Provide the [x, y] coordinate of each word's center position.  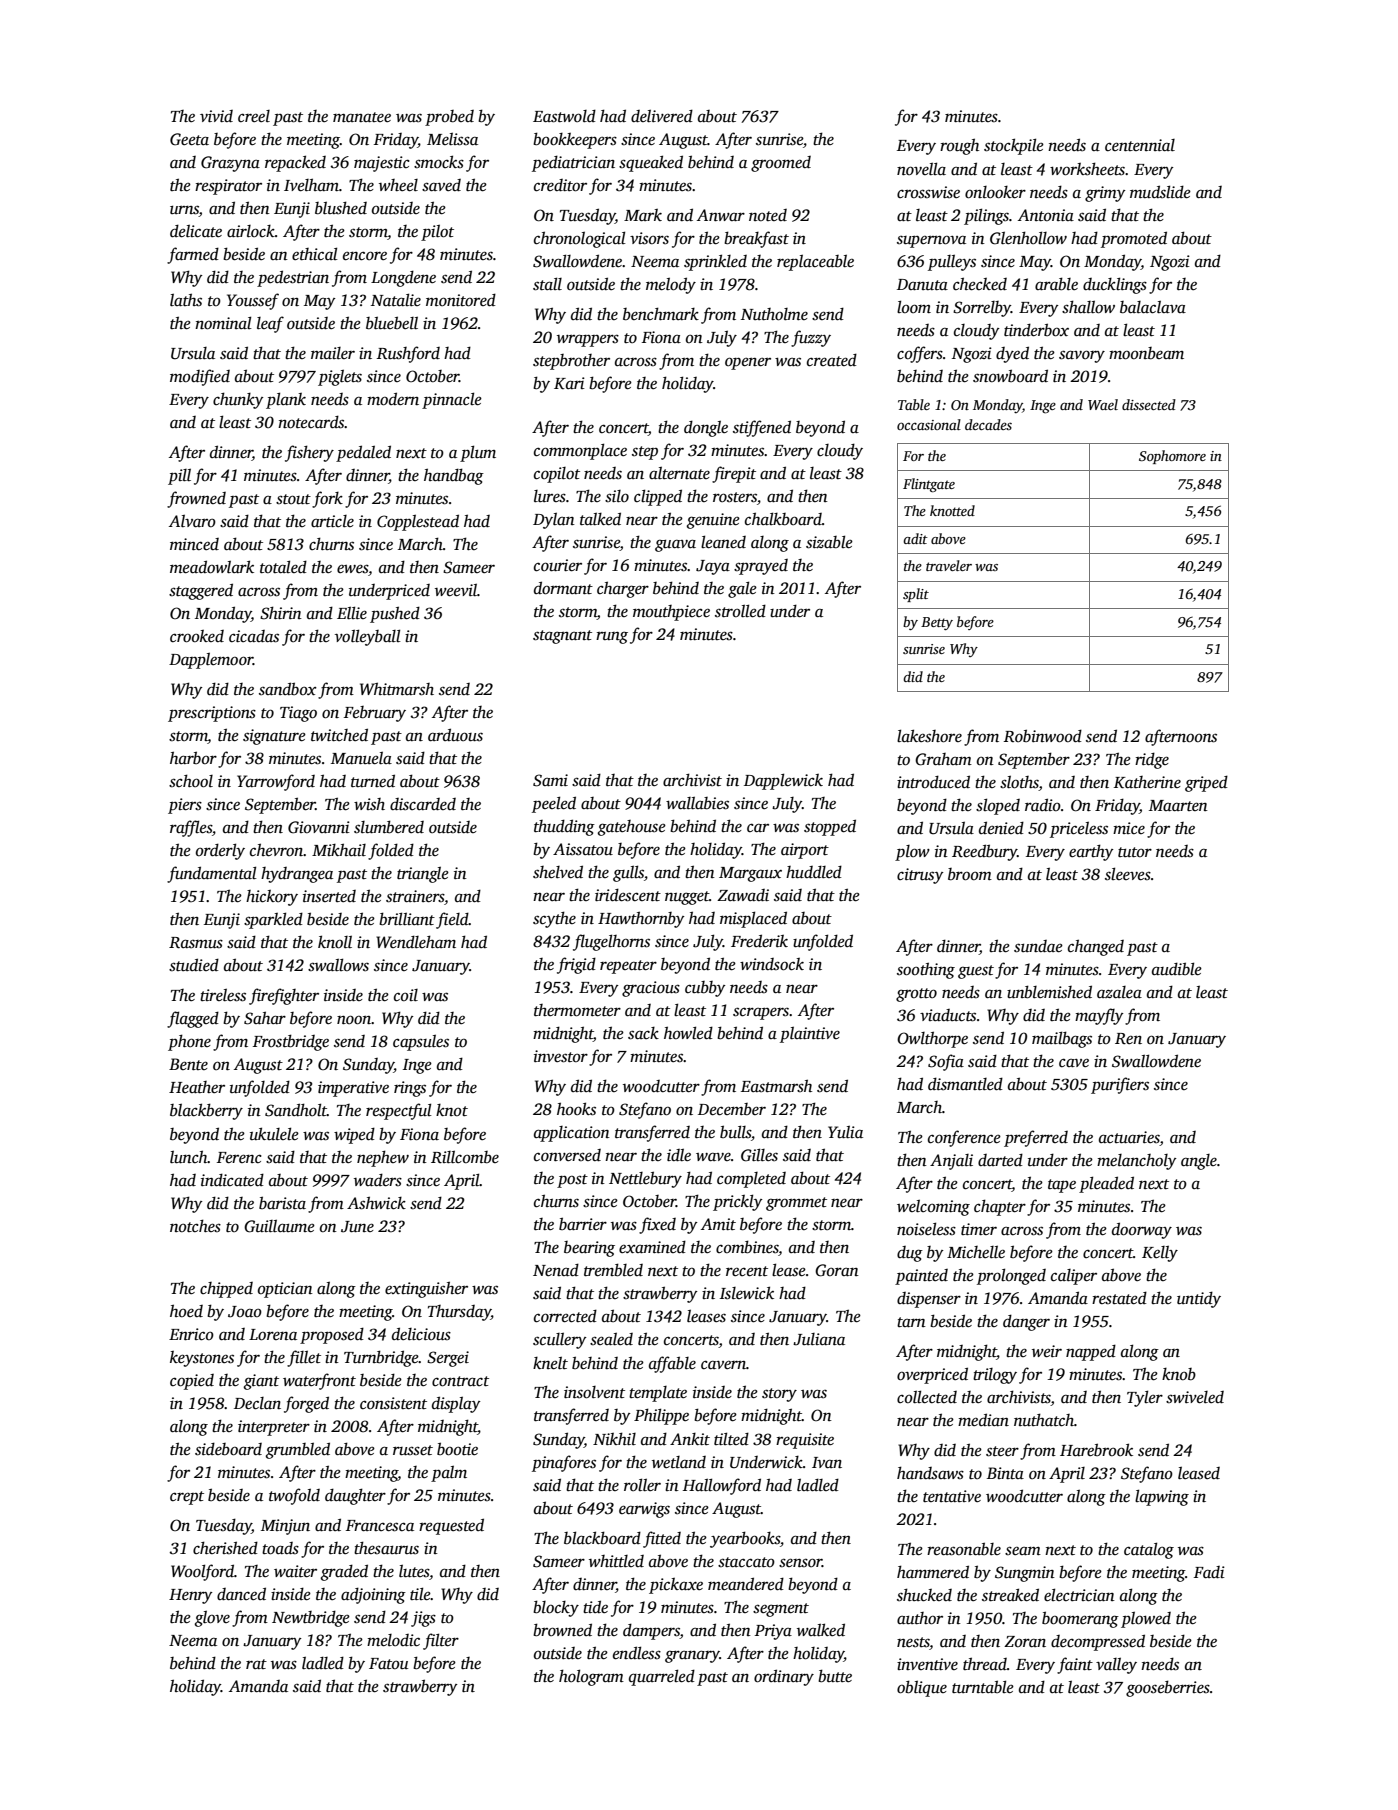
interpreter [274, 1428]
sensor [800, 1563]
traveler [949, 565]
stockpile [1014, 146]
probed [449, 118]
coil [406, 995]
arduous [455, 735]
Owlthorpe [932, 1039]
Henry [191, 1596]
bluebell [392, 323]
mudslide [1160, 192]
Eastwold [564, 116]
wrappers [588, 340]
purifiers [1120, 1085]
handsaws [930, 1473]
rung [612, 637]
